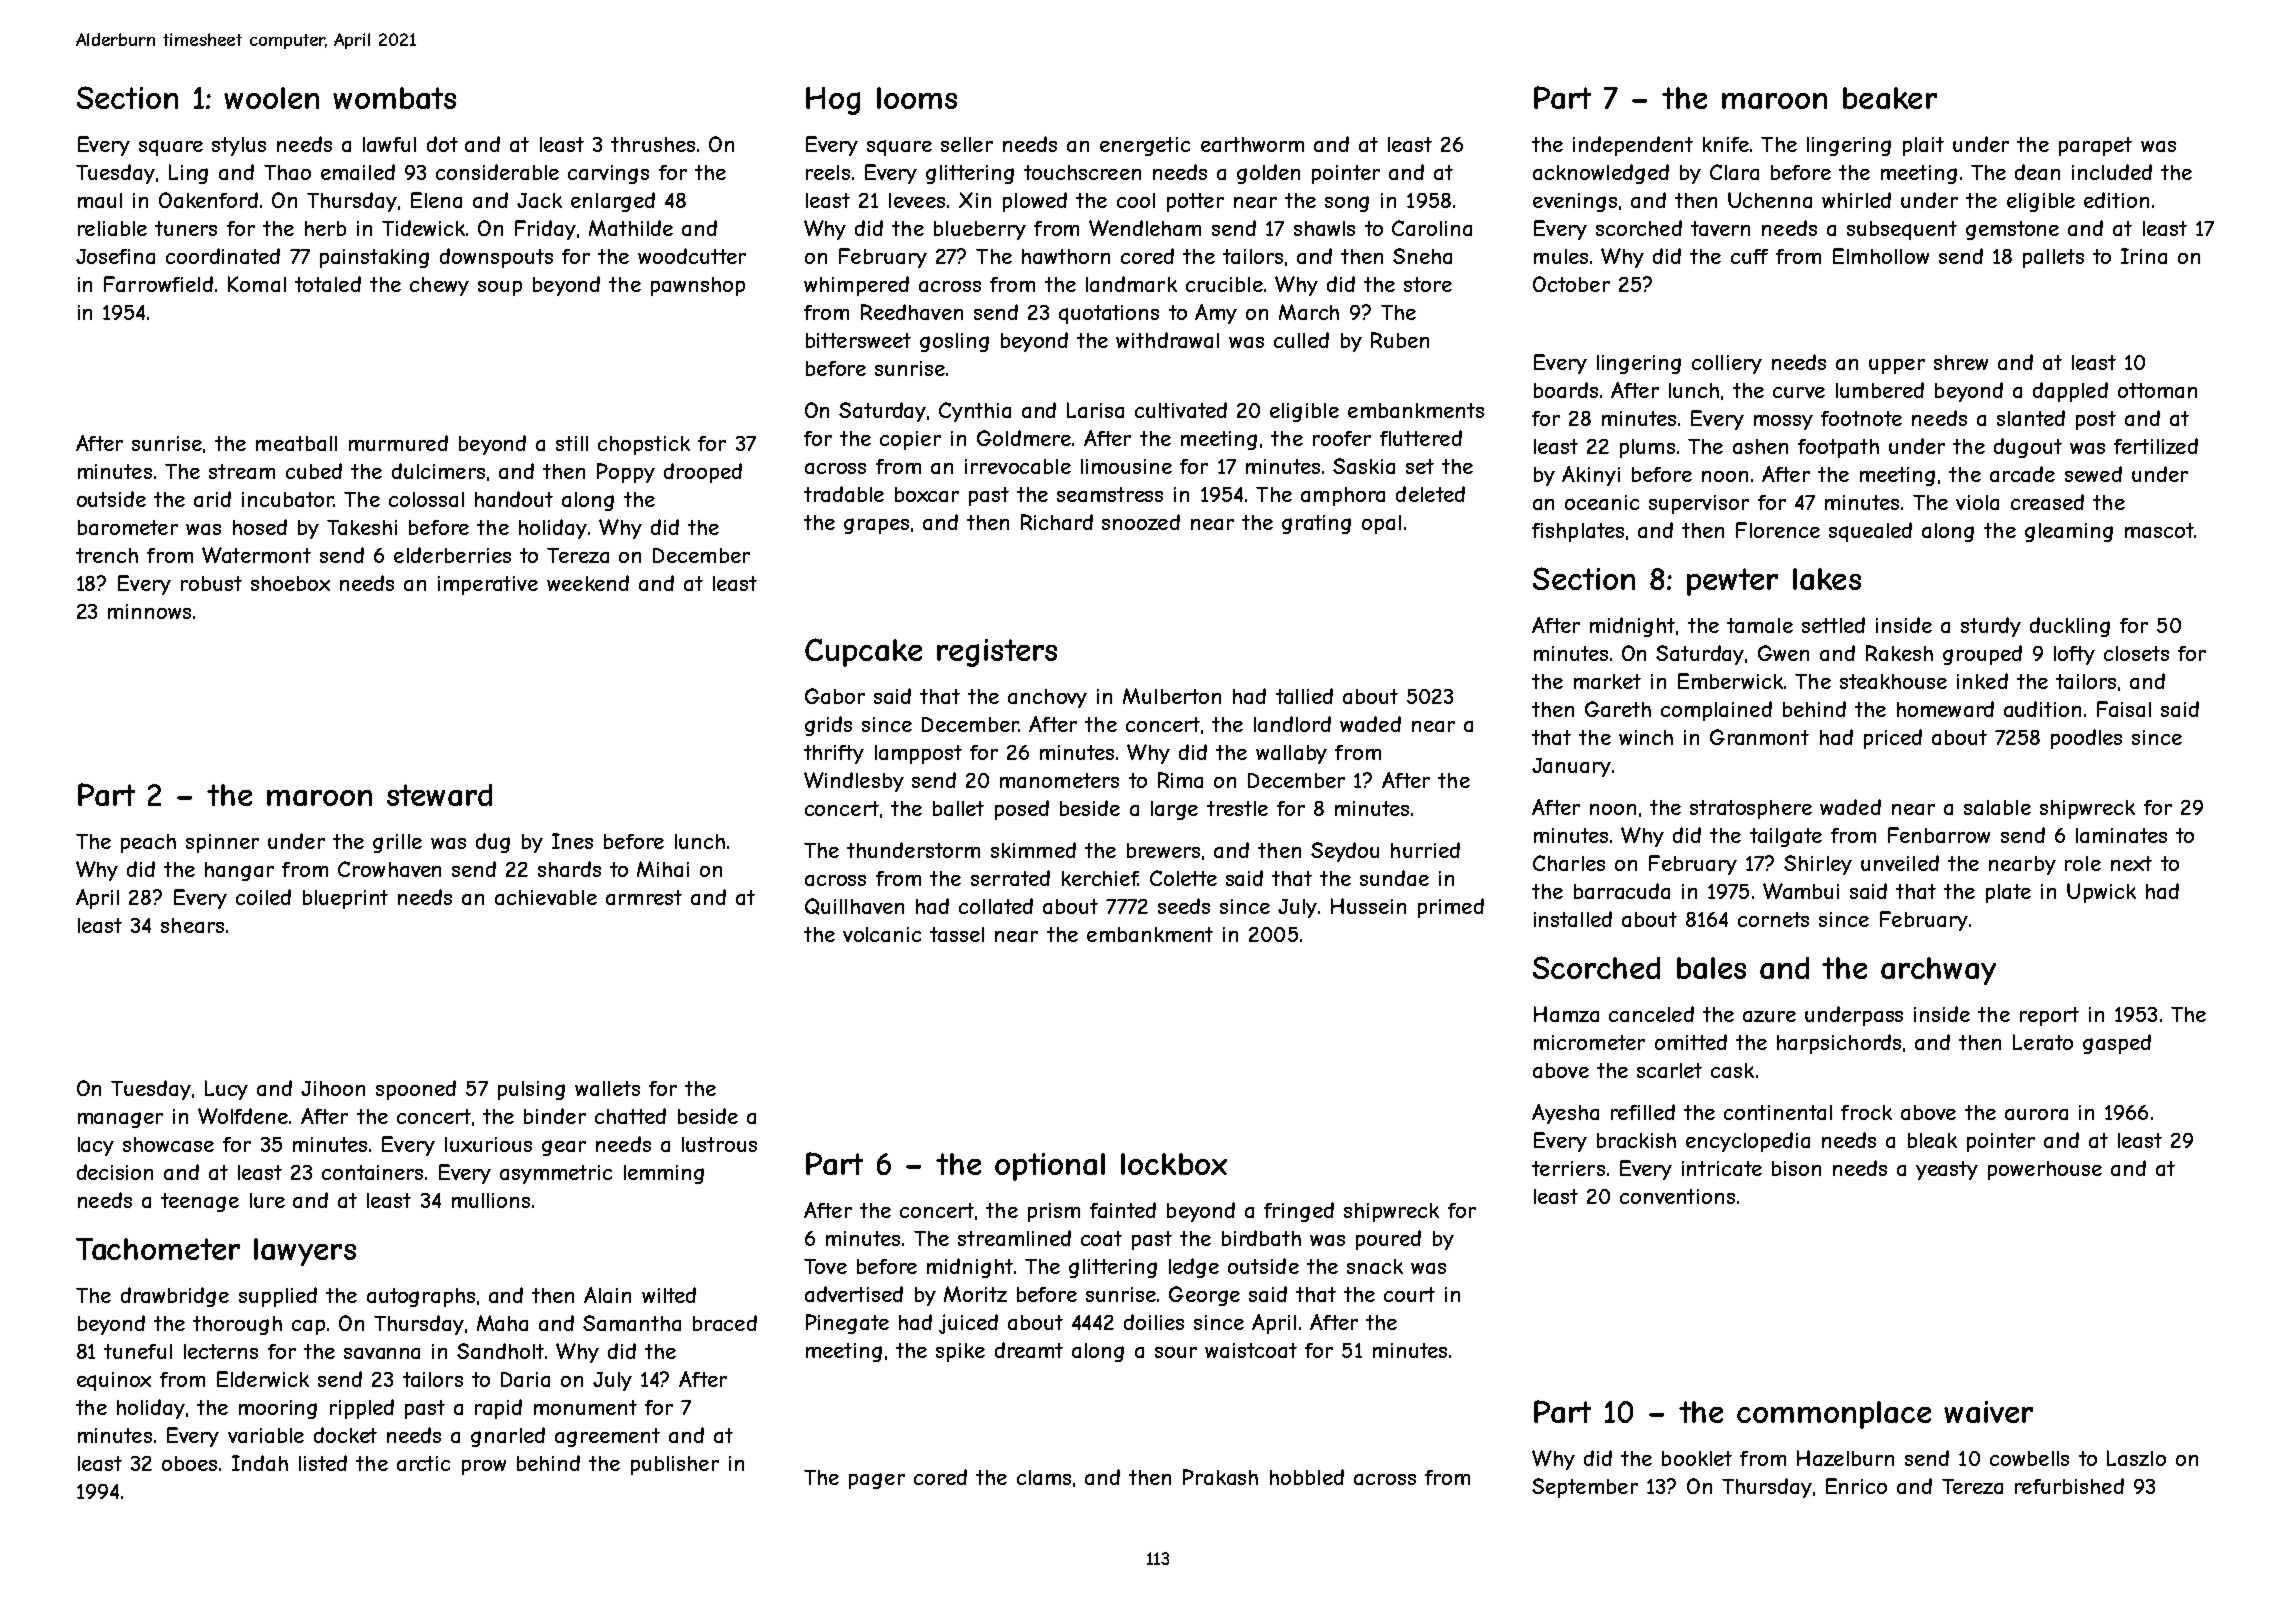  Describe the element at coordinates (1180, 780) in the image. I see `Rima` at that location.
